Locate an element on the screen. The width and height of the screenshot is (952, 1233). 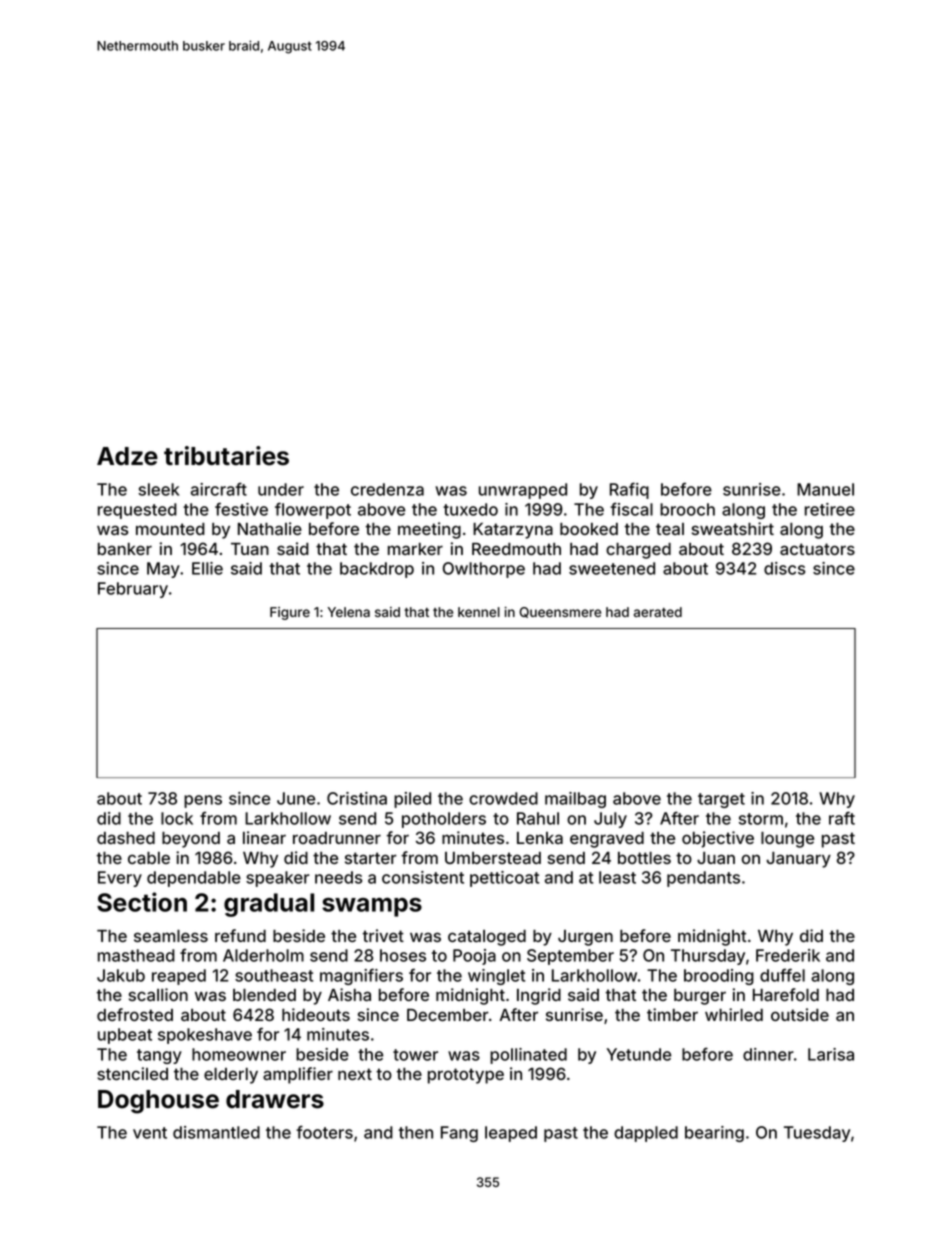
Rahul is located at coordinates (538, 818).
